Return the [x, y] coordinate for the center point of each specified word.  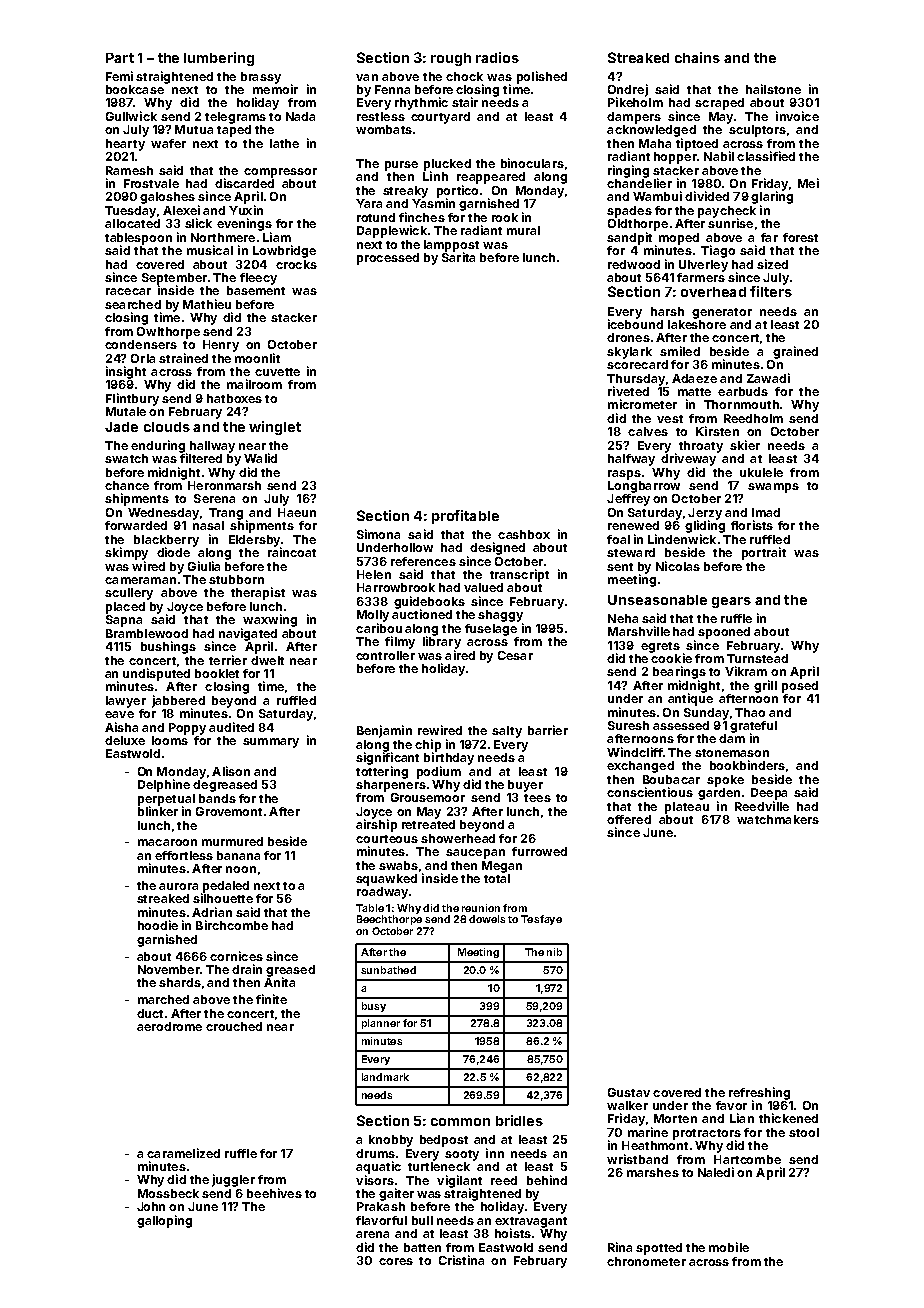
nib [554, 952]
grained [795, 352]
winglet [275, 428]
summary [271, 743]
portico [457, 191]
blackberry [166, 541]
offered [629, 819]
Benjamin [384, 731]
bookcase [135, 89]
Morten [675, 1118]
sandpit [629, 238]
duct [150, 1013]
